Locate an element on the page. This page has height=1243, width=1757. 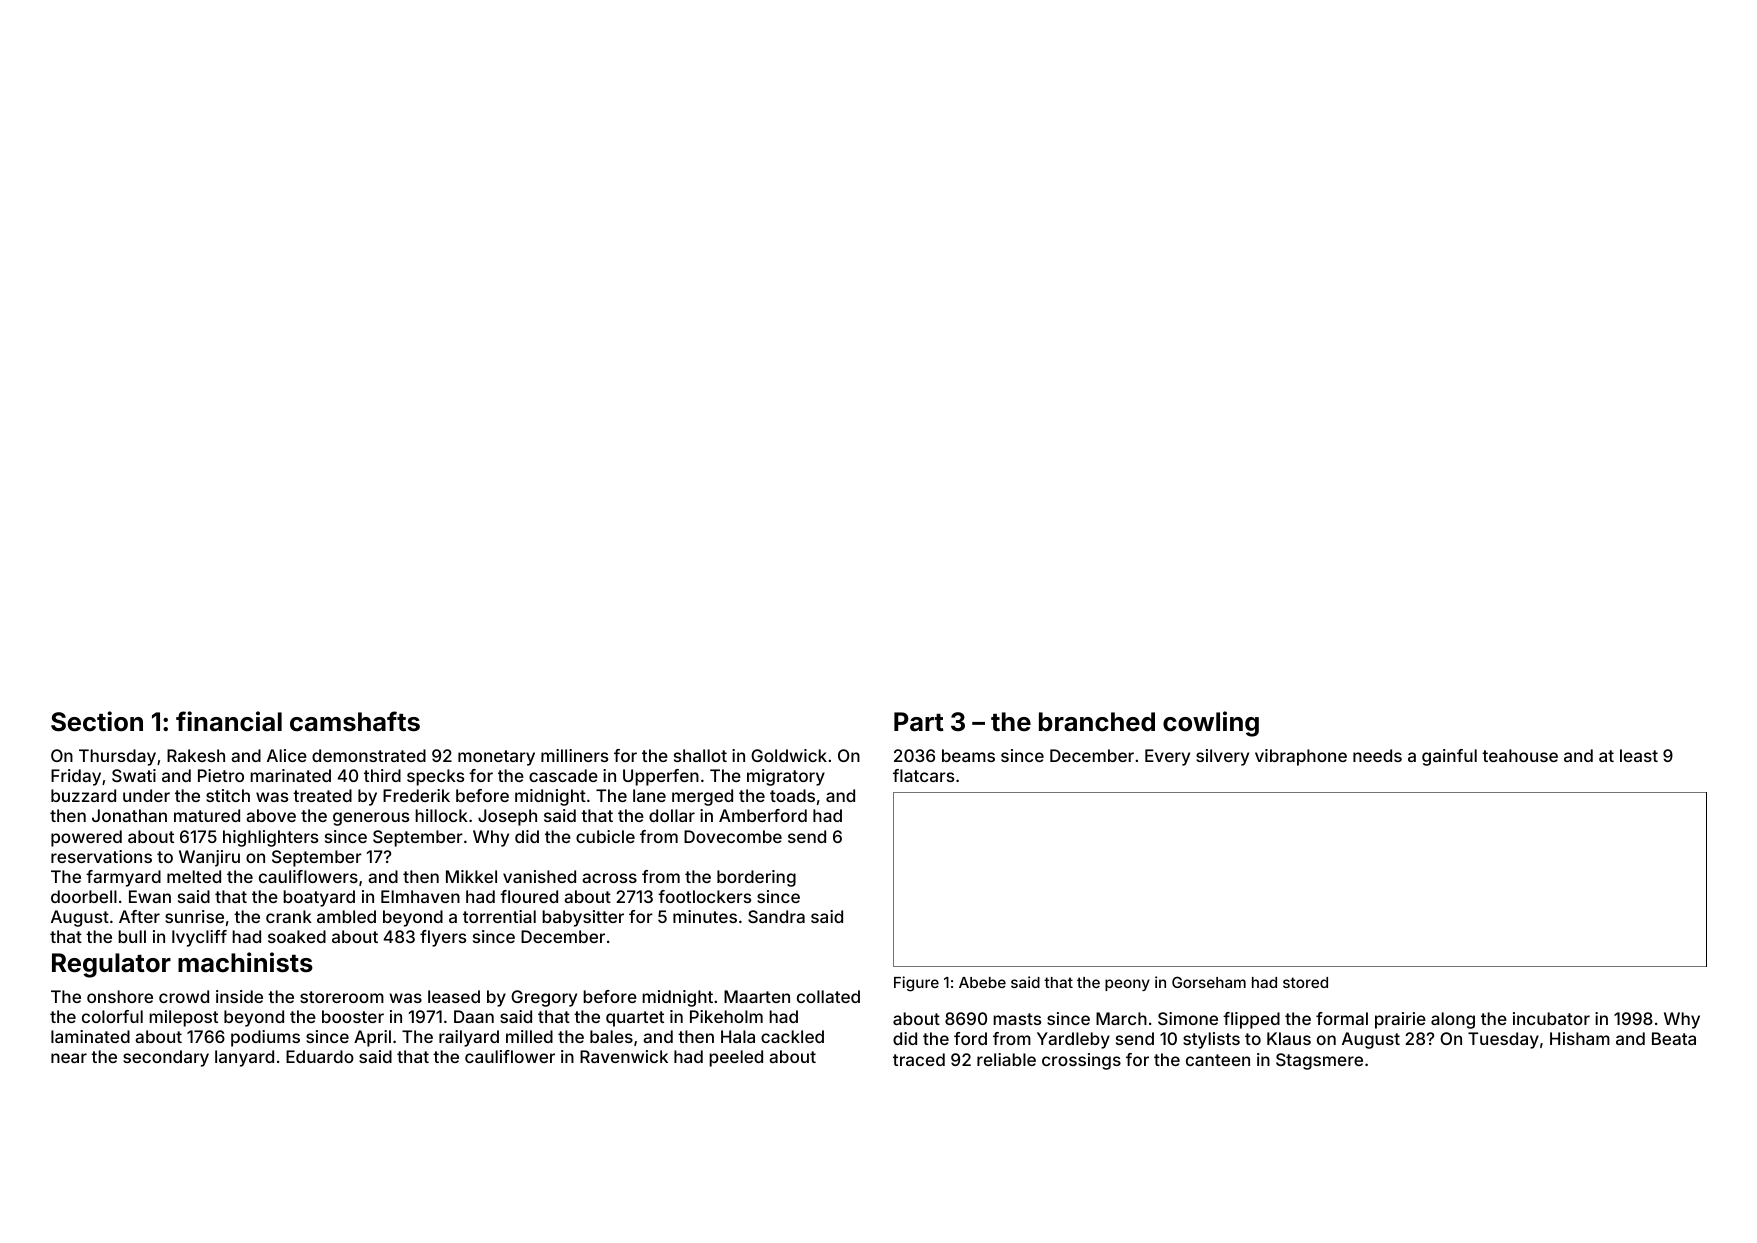
Klaus is located at coordinates (1289, 1038).
